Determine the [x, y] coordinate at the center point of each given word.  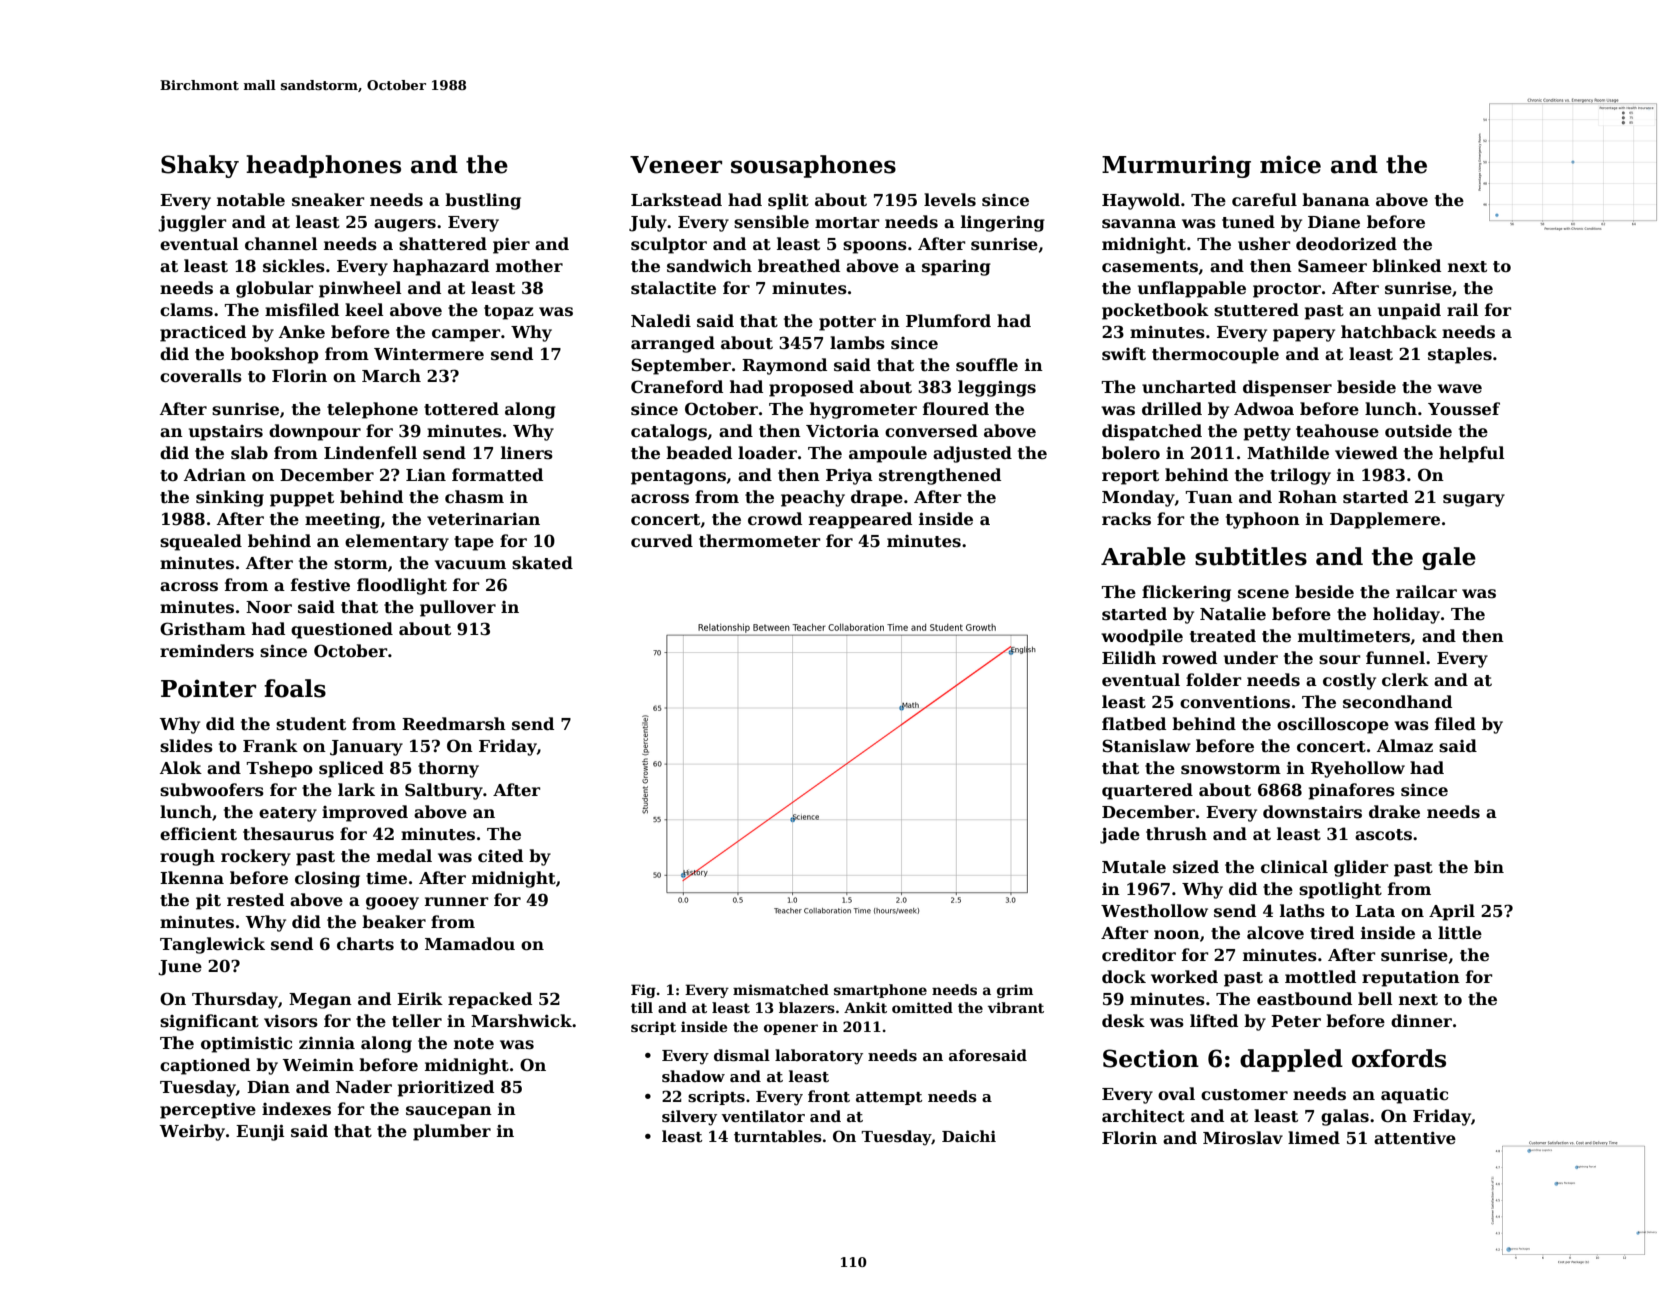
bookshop [274, 355]
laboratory [819, 1057]
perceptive [208, 1111]
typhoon [1263, 520]
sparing [956, 267]
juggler [192, 223]
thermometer [760, 541]
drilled [1172, 409]
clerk [1405, 680]
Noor [269, 607]
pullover [458, 608]
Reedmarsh [454, 724]
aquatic [1414, 1096]
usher [1264, 244]
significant [209, 1022]
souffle [987, 365]
